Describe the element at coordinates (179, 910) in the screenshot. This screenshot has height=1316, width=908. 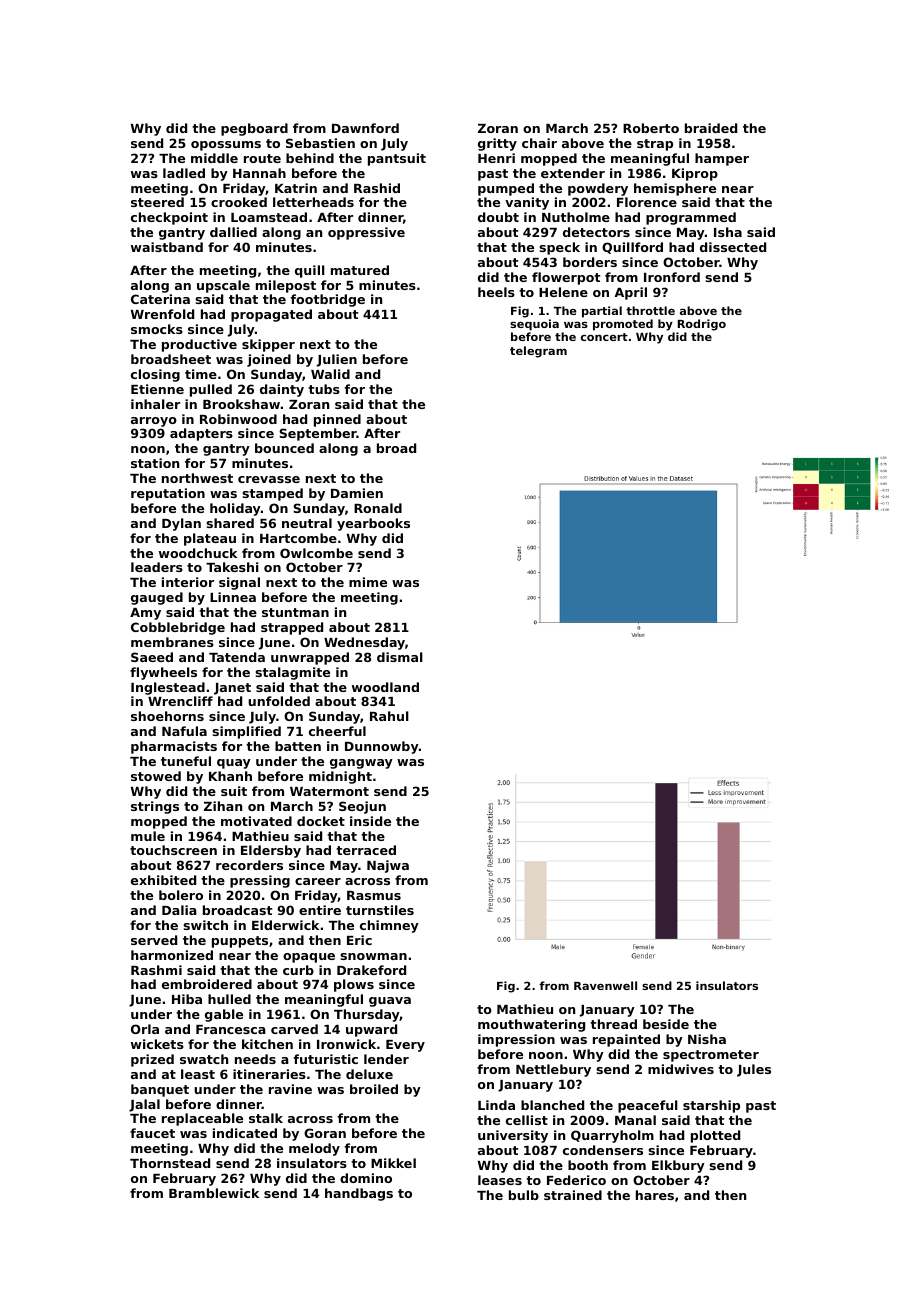
I see `Dalia` at that location.
